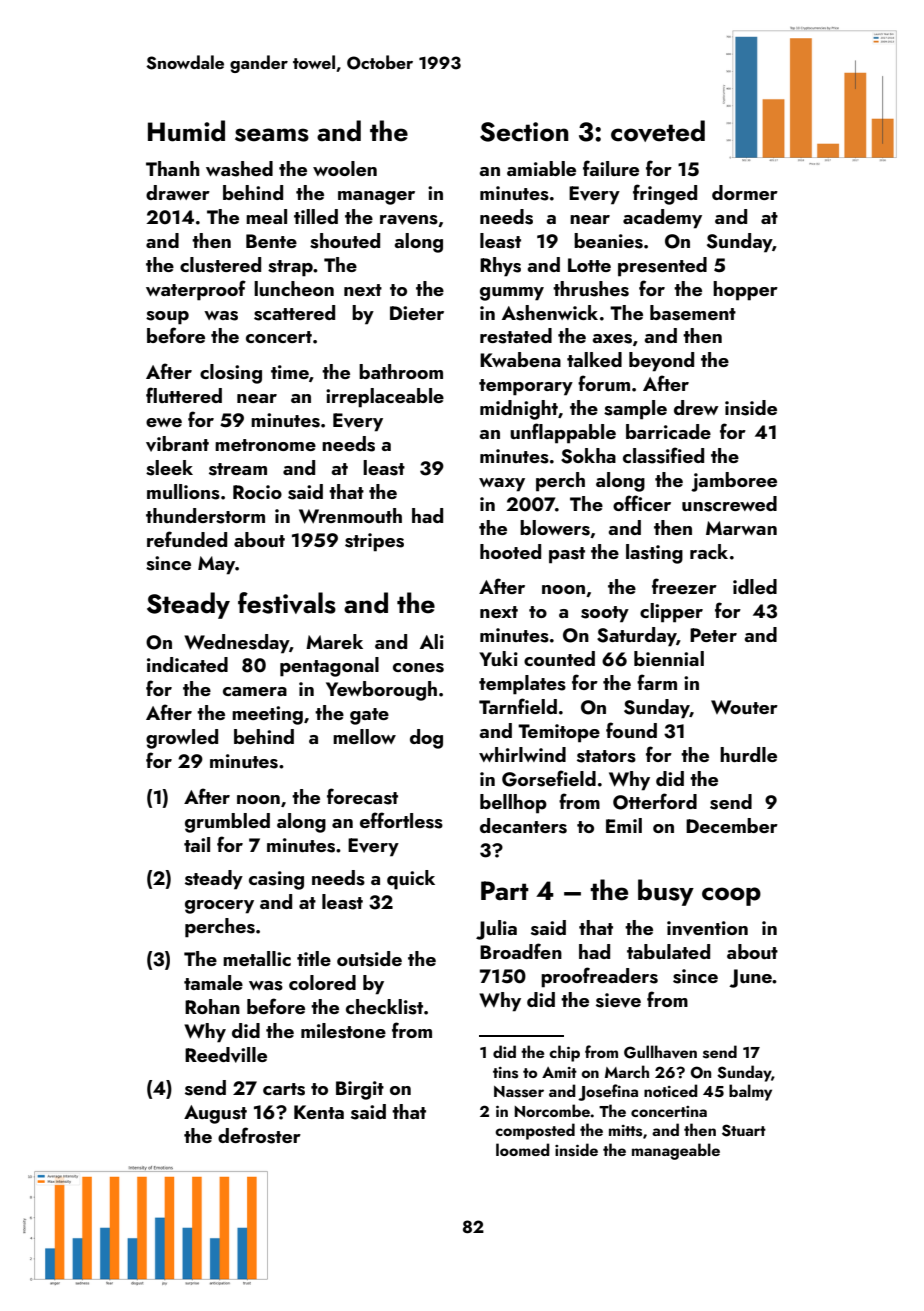 Image resolution: width=924 pixels, height=1311 pixels. Describe the element at coordinates (748, 754) in the document. I see `hurdle` at that location.
